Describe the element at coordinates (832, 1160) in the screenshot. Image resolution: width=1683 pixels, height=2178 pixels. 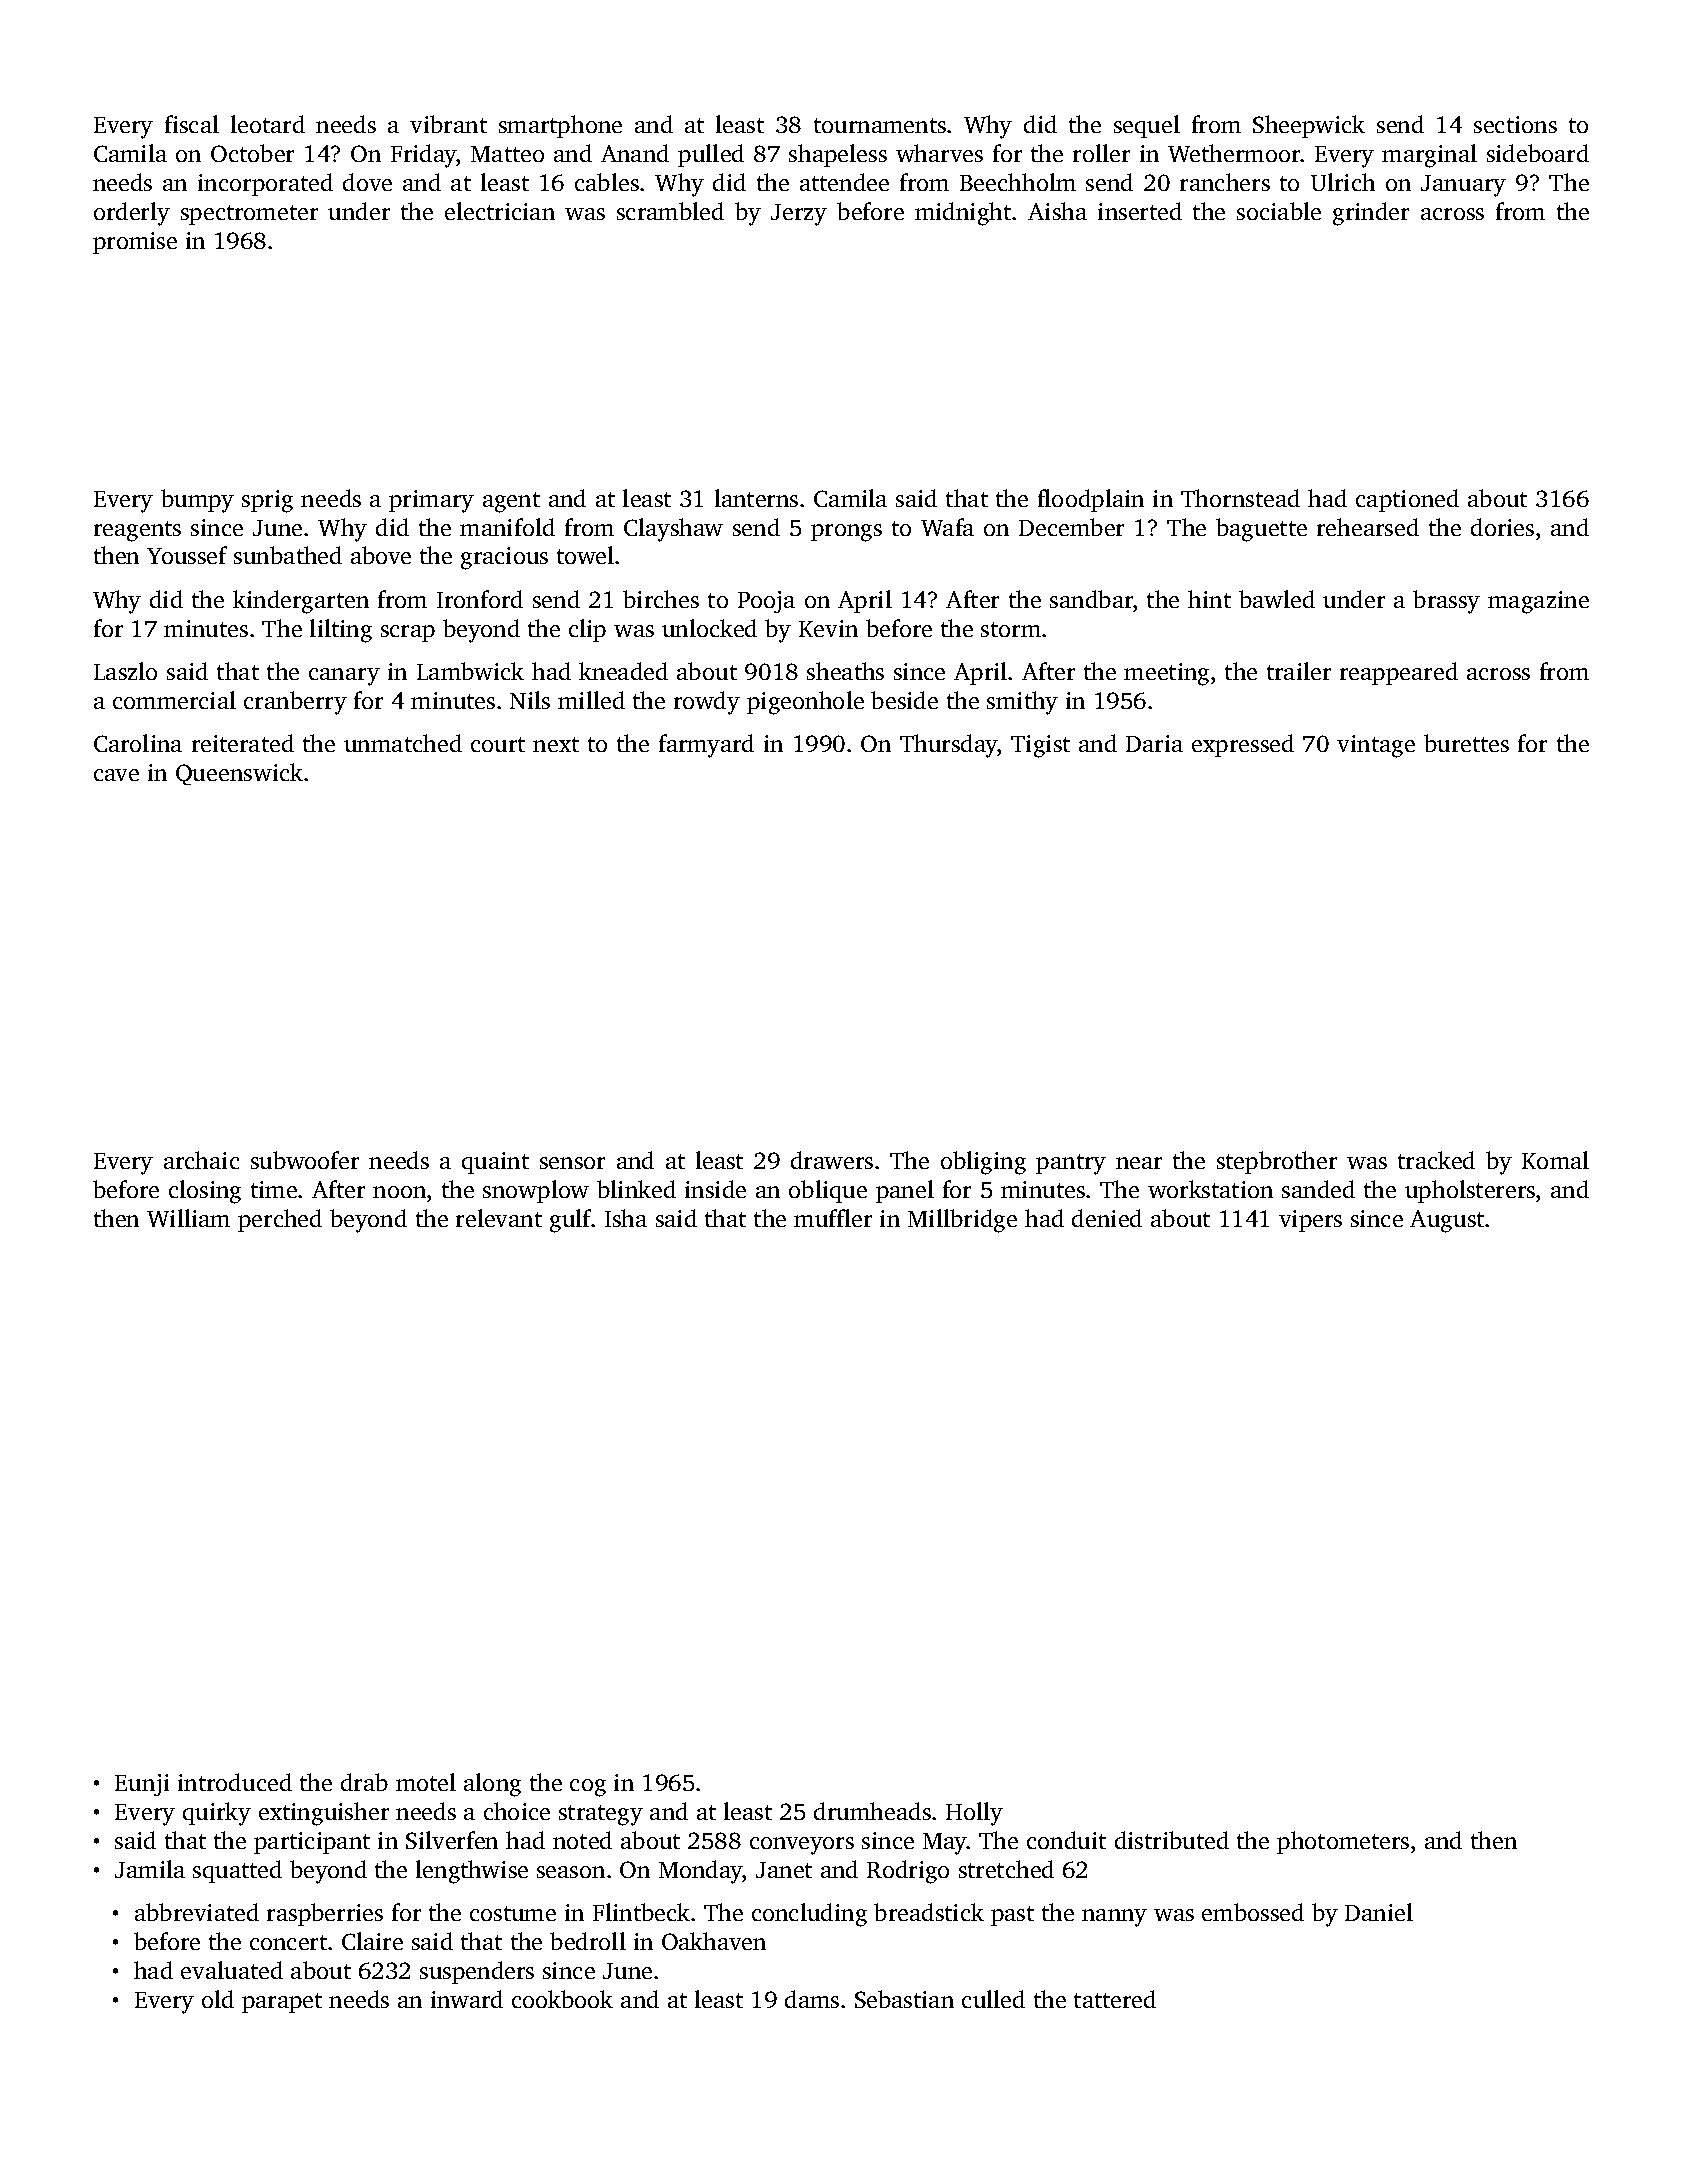
I see `drawers` at that location.
